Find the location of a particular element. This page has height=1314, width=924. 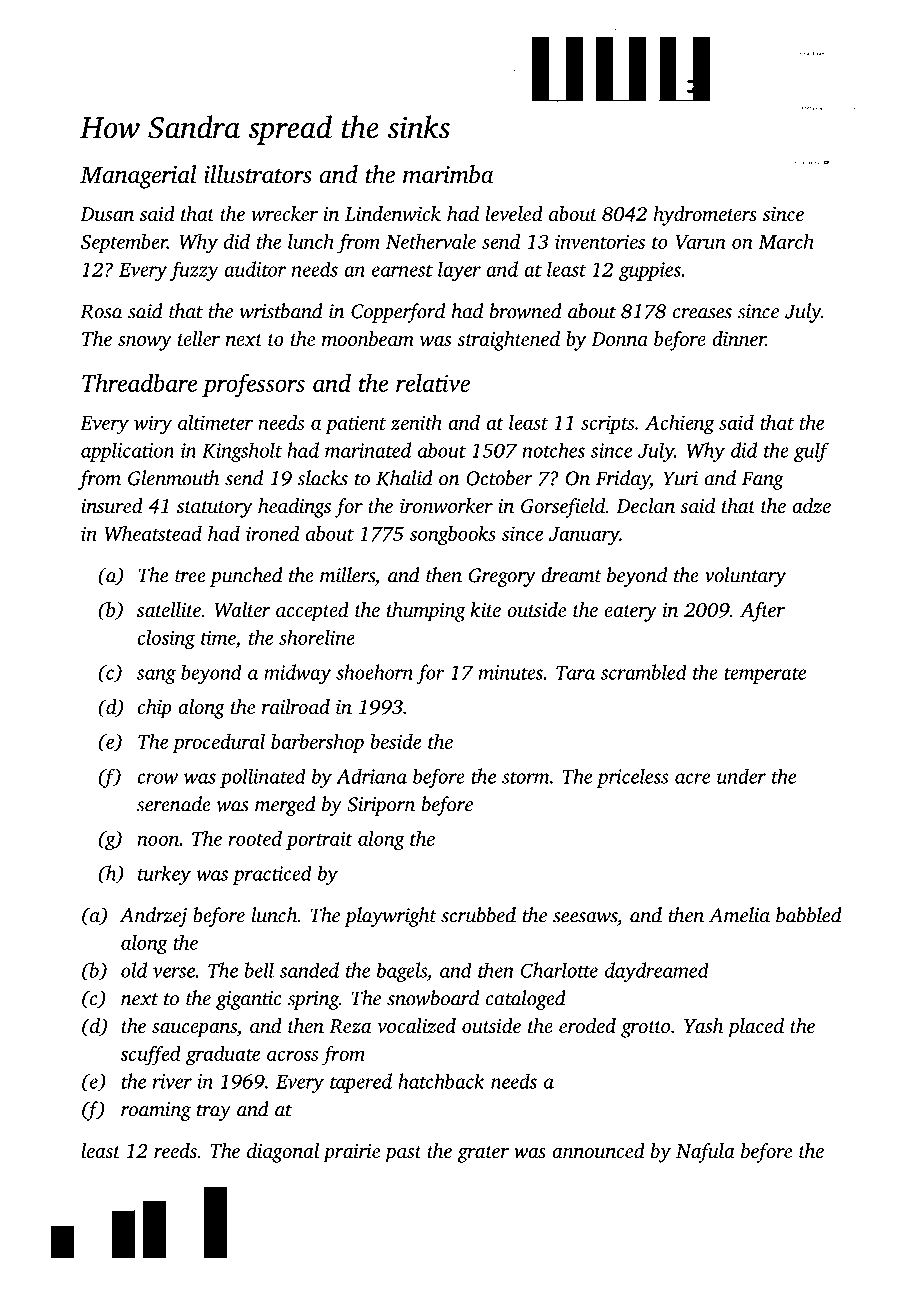

closing is located at coordinates (166, 639).
